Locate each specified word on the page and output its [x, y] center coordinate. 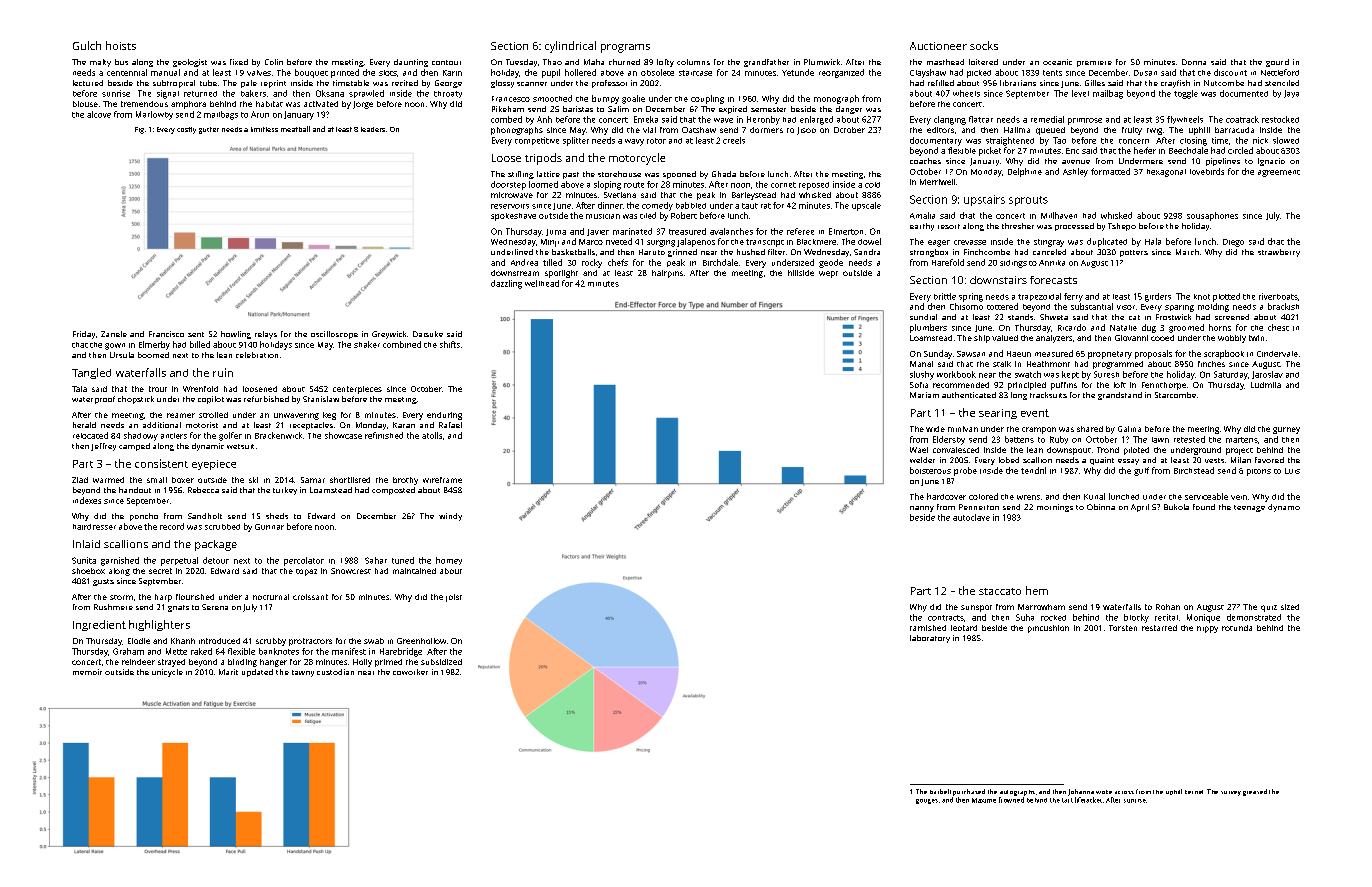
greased [1255, 792]
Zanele [114, 334]
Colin [274, 62]
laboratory [930, 639]
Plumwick [822, 62]
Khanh [183, 641]
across [1124, 792]
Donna [1194, 62]
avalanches [731, 231]
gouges [927, 801]
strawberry [1279, 253]
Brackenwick [278, 435]
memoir [87, 672]
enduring [444, 416]
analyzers [1054, 339]
